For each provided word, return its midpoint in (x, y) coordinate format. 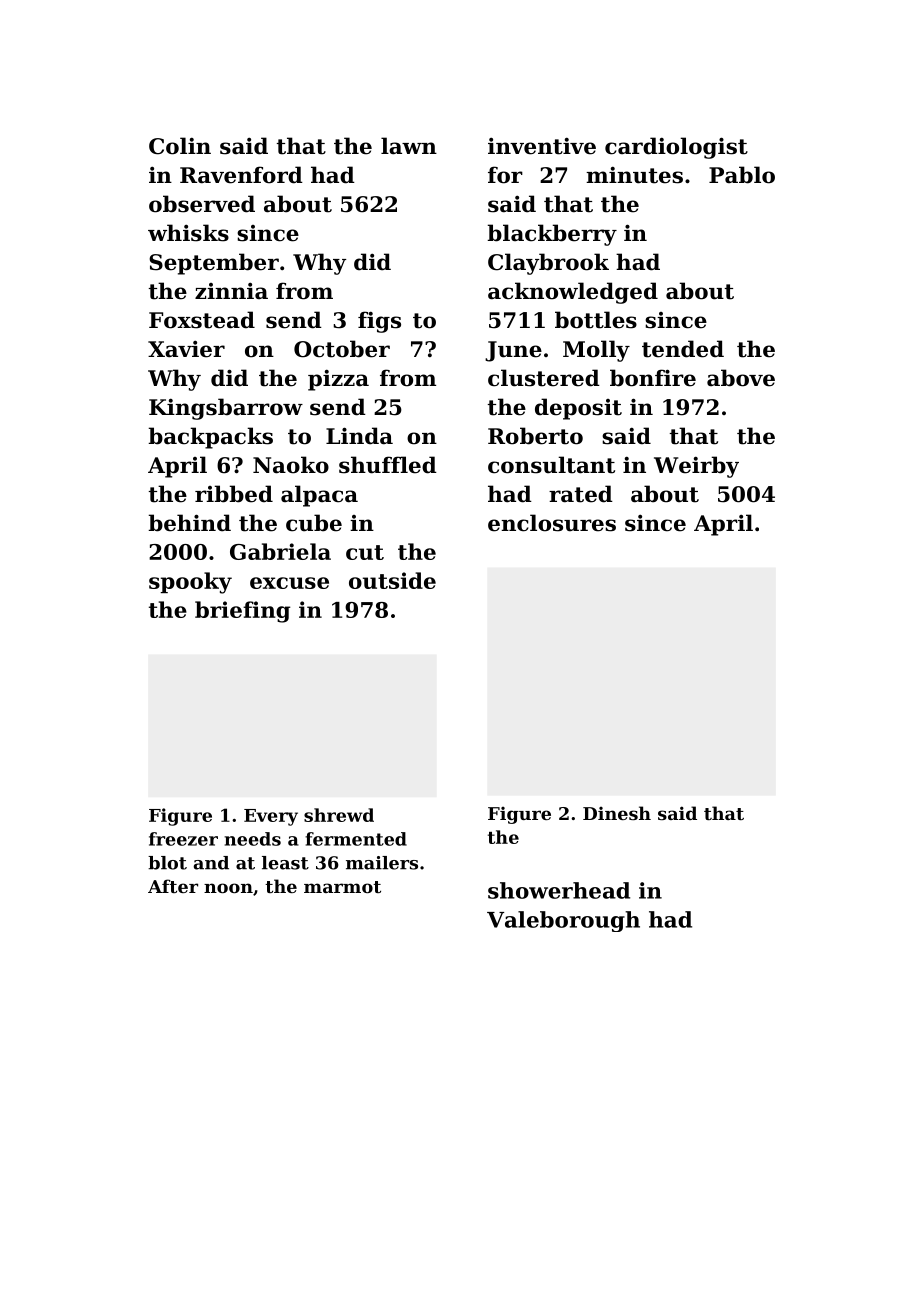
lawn (409, 146)
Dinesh (617, 813)
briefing (242, 612)
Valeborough (563, 921)
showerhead (559, 890)
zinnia (231, 290)
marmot (342, 887)
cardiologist (676, 148)
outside (392, 580)
